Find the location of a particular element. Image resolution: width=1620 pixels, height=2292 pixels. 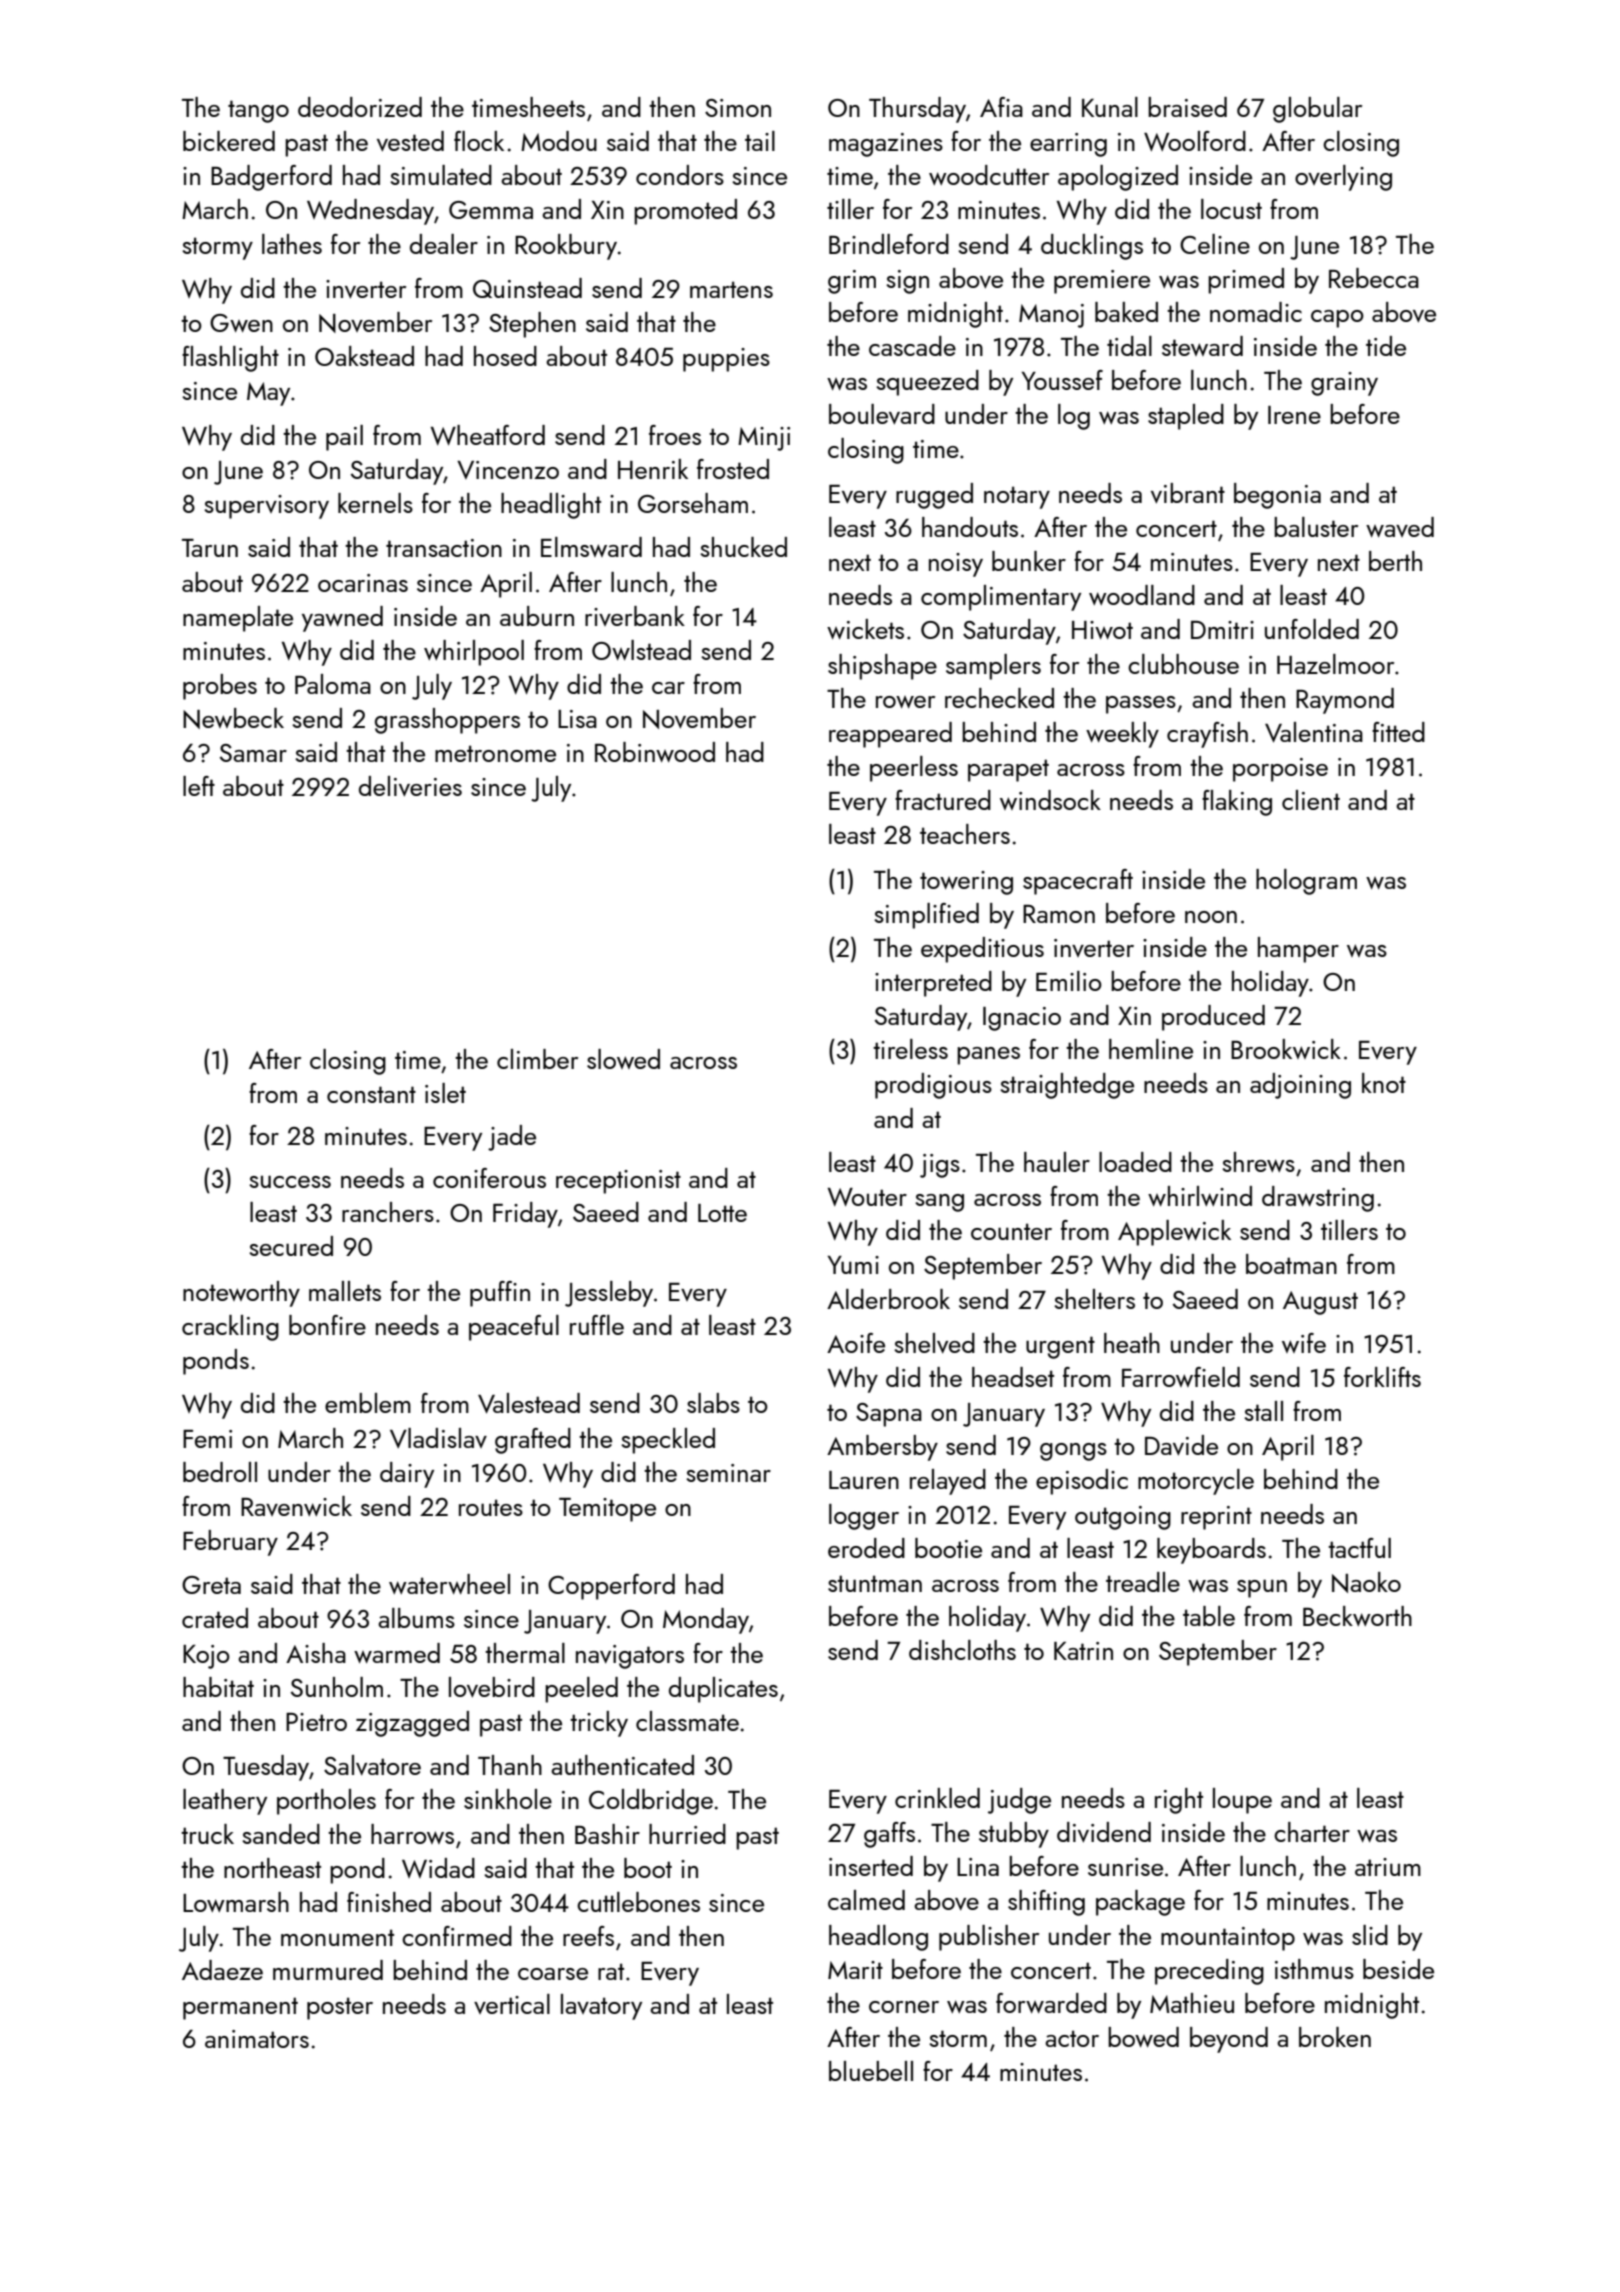

slabs is located at coordinates (713, 1403).
